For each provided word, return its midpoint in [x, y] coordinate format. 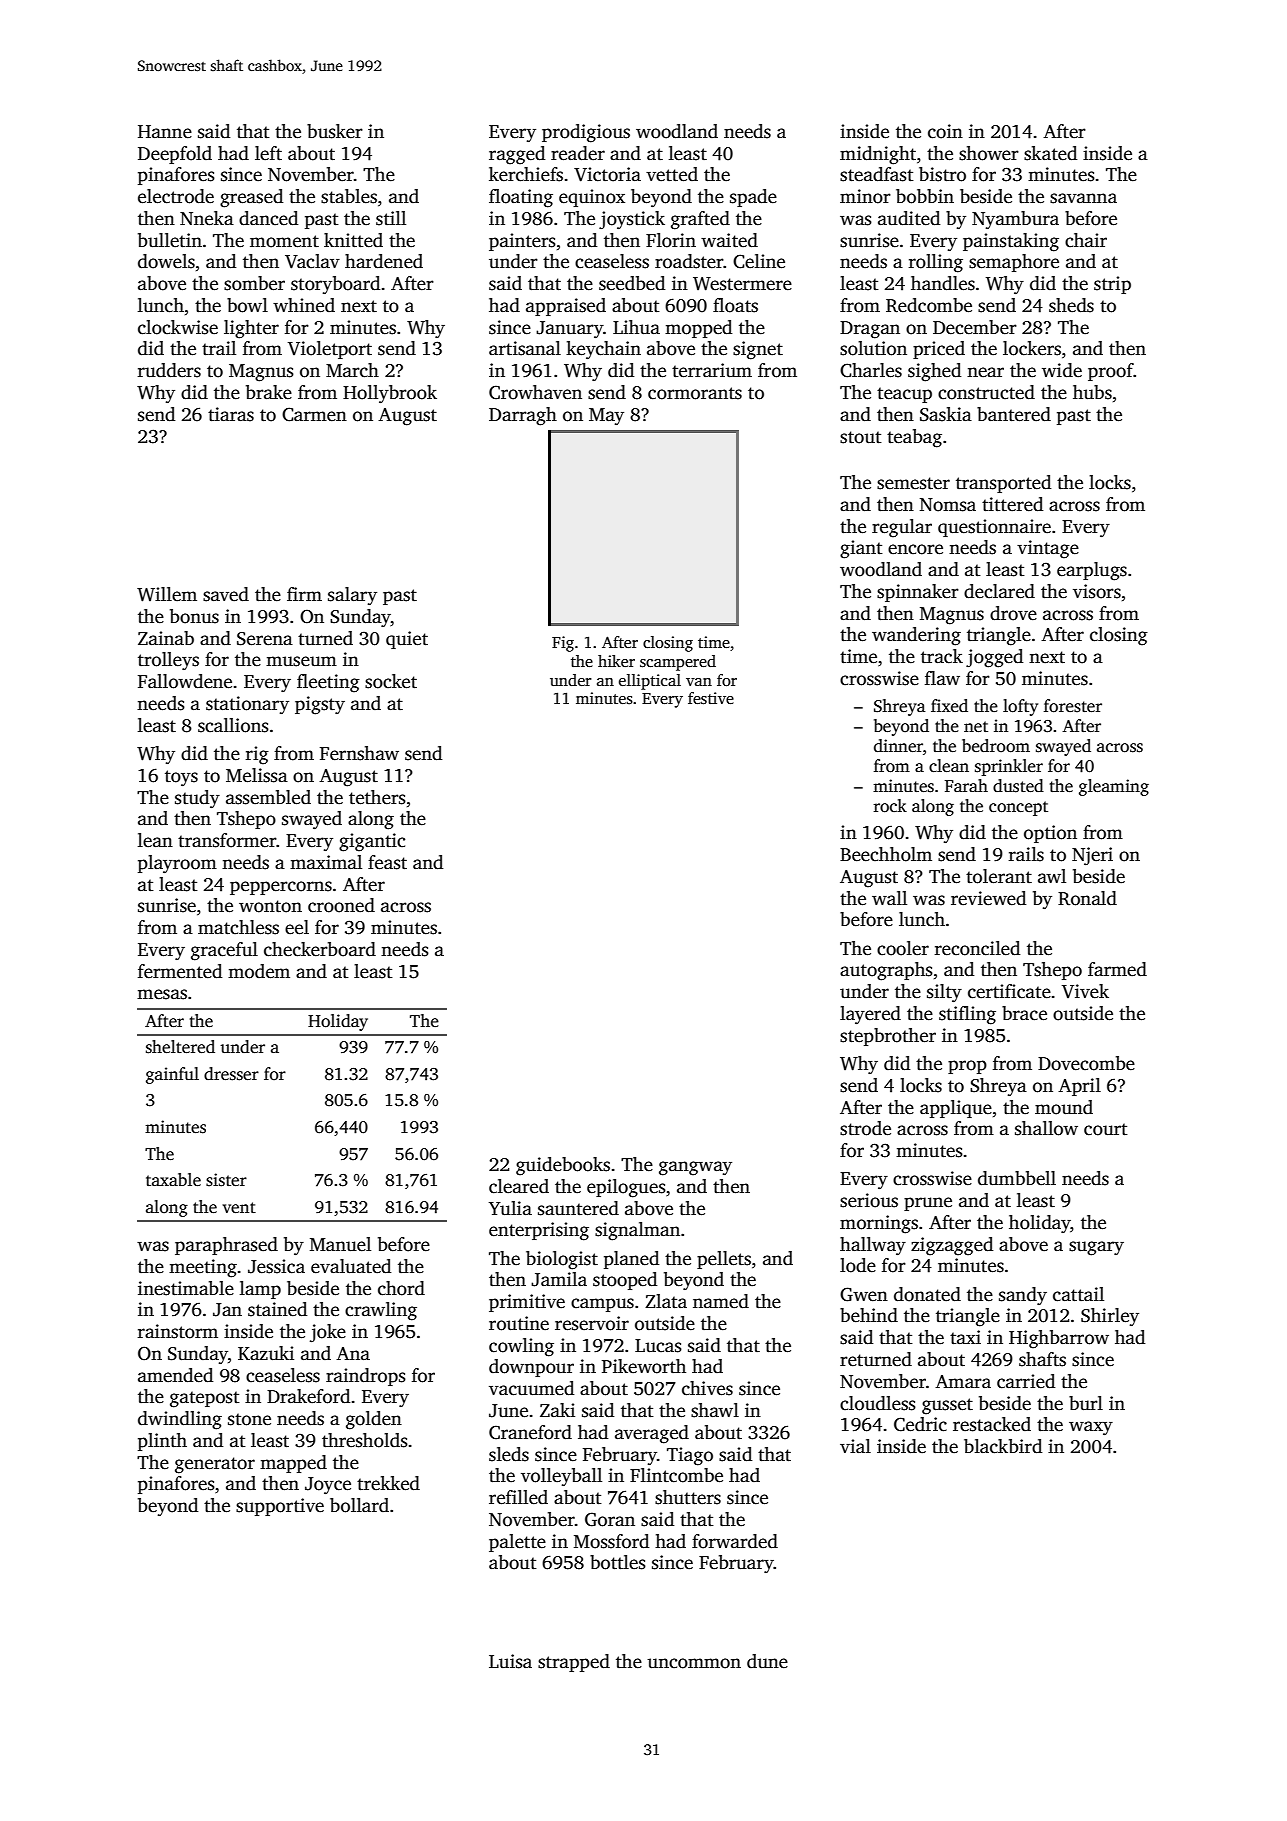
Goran [610, 1519]
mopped [698, 329]
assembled [268, 797]
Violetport [330, 350]
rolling [936, 263]
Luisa [510, 1661]
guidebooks [563, 1166]
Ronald [1087, 898]
